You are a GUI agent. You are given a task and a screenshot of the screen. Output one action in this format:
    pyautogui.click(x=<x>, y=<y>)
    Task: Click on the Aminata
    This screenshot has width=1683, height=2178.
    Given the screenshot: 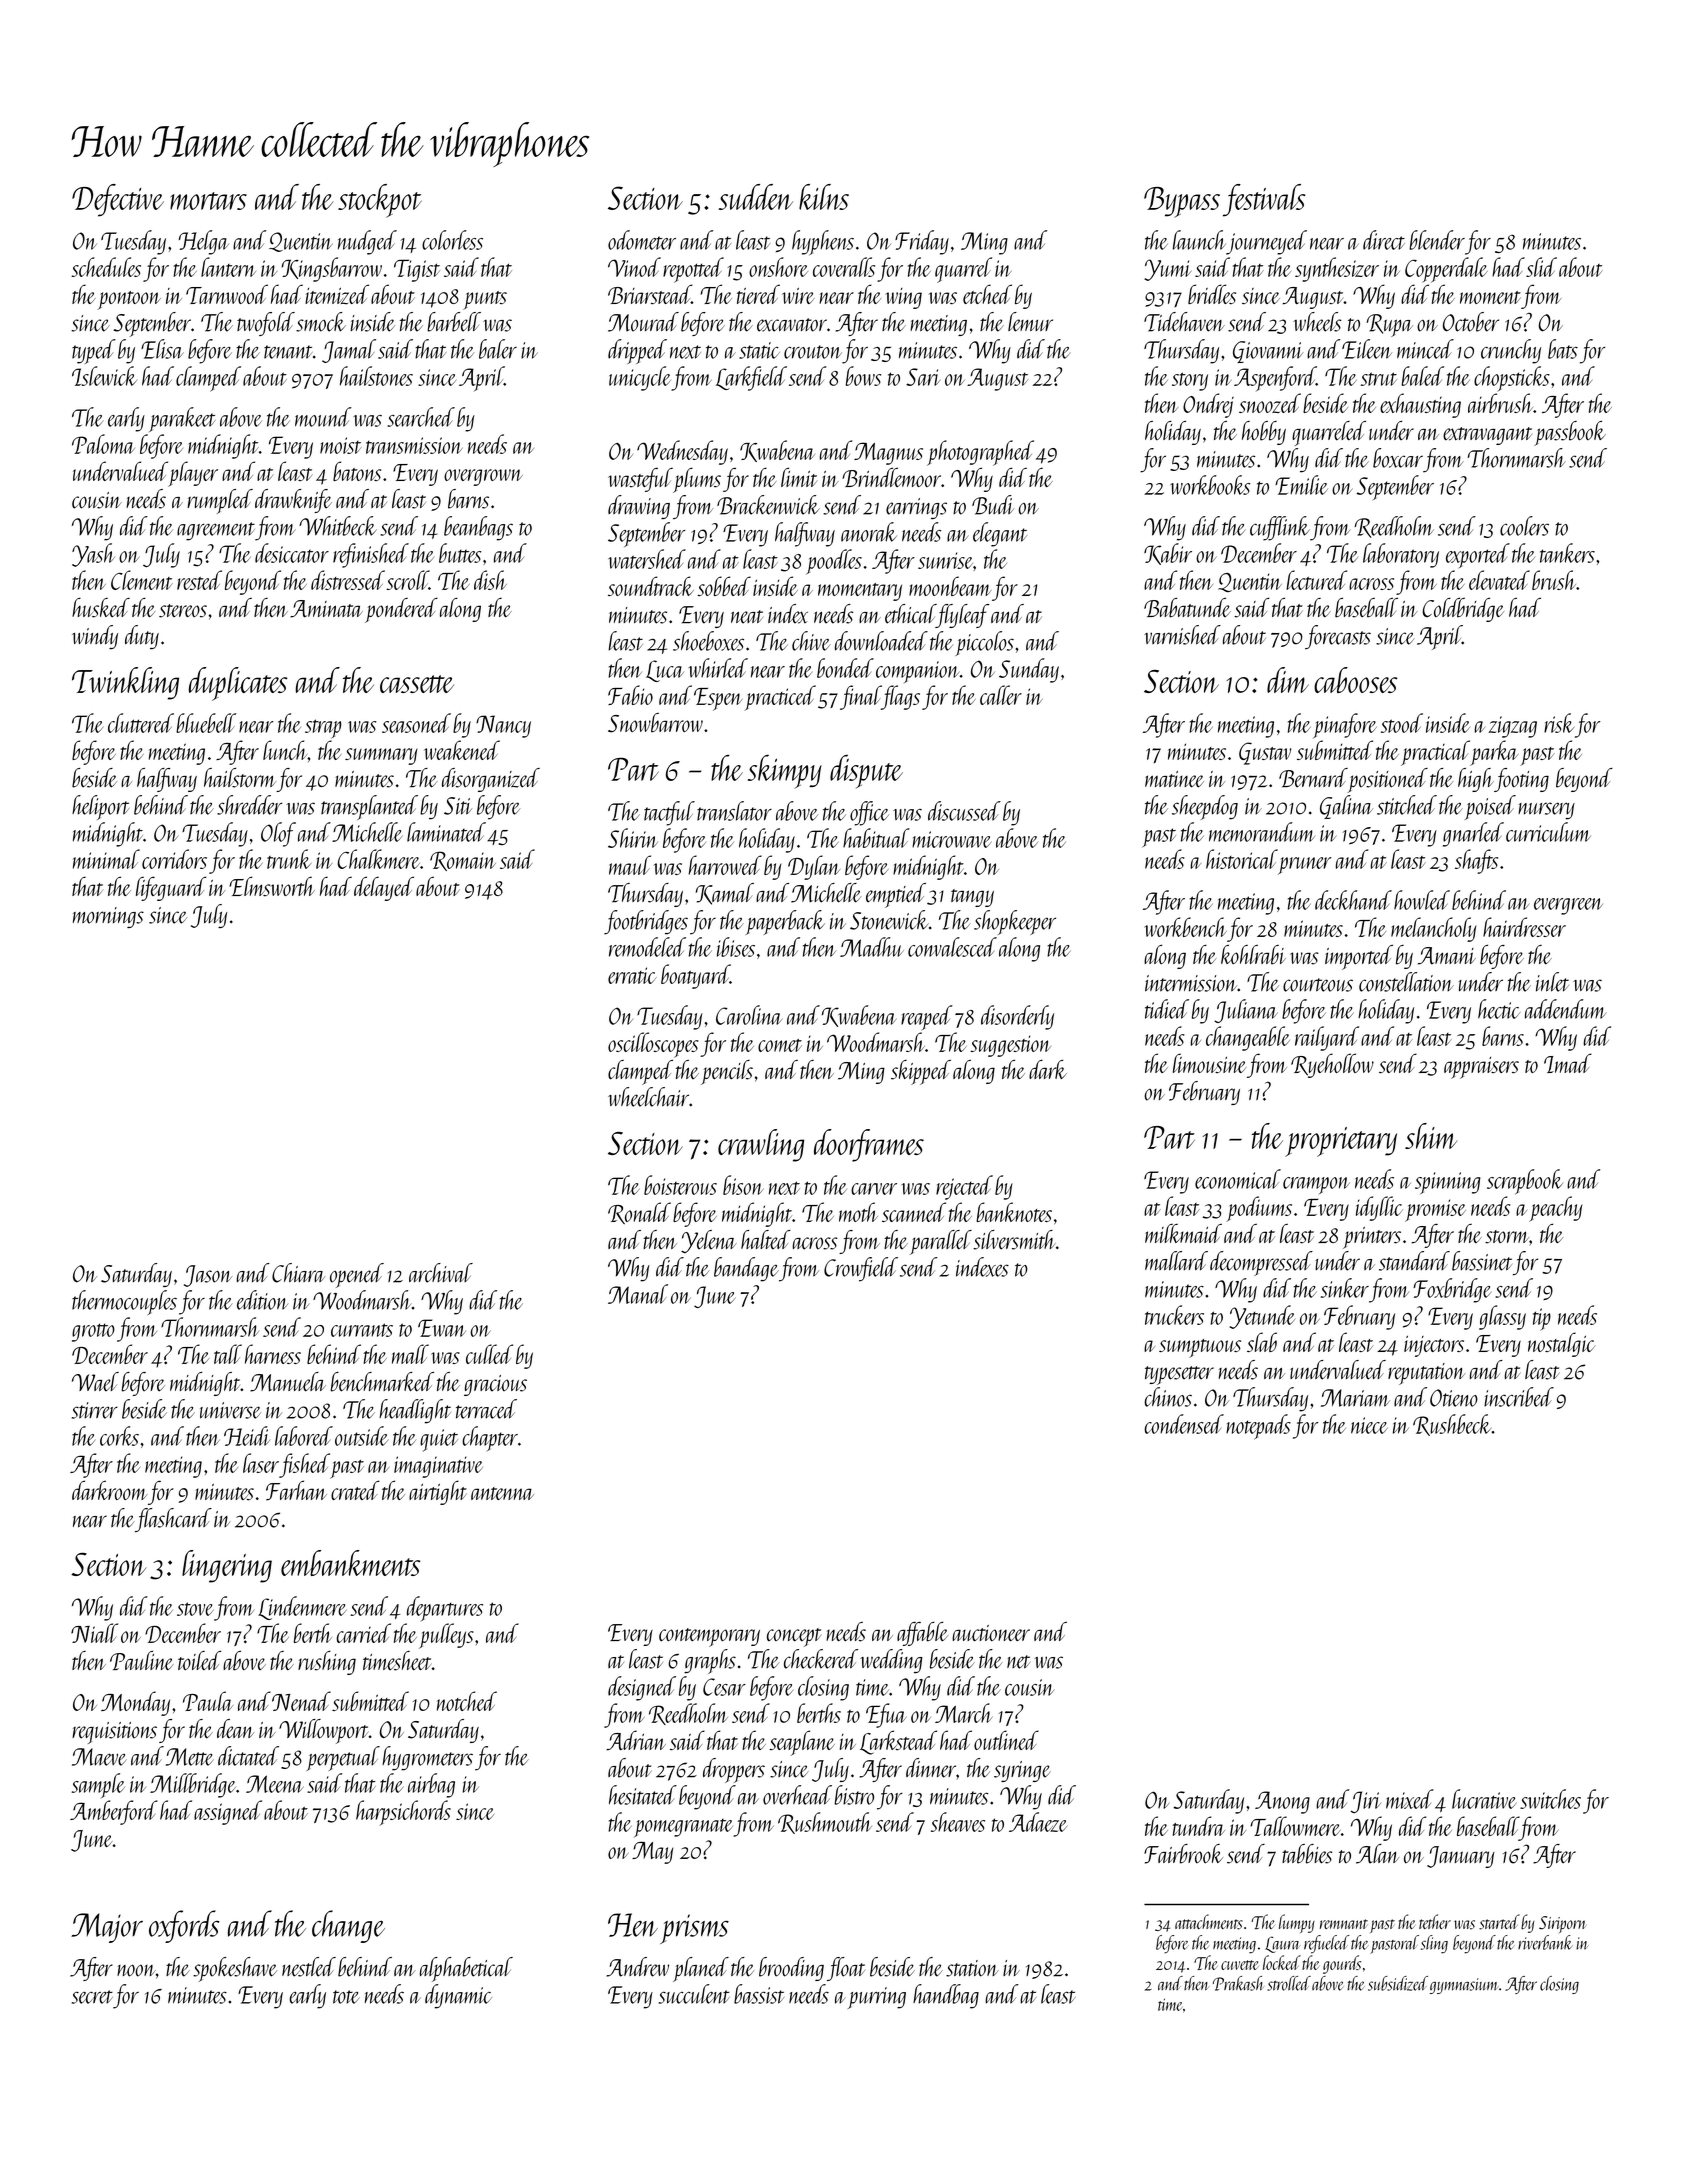 What is the action you would take?
    pyautogui.click(x=326, y=609)
